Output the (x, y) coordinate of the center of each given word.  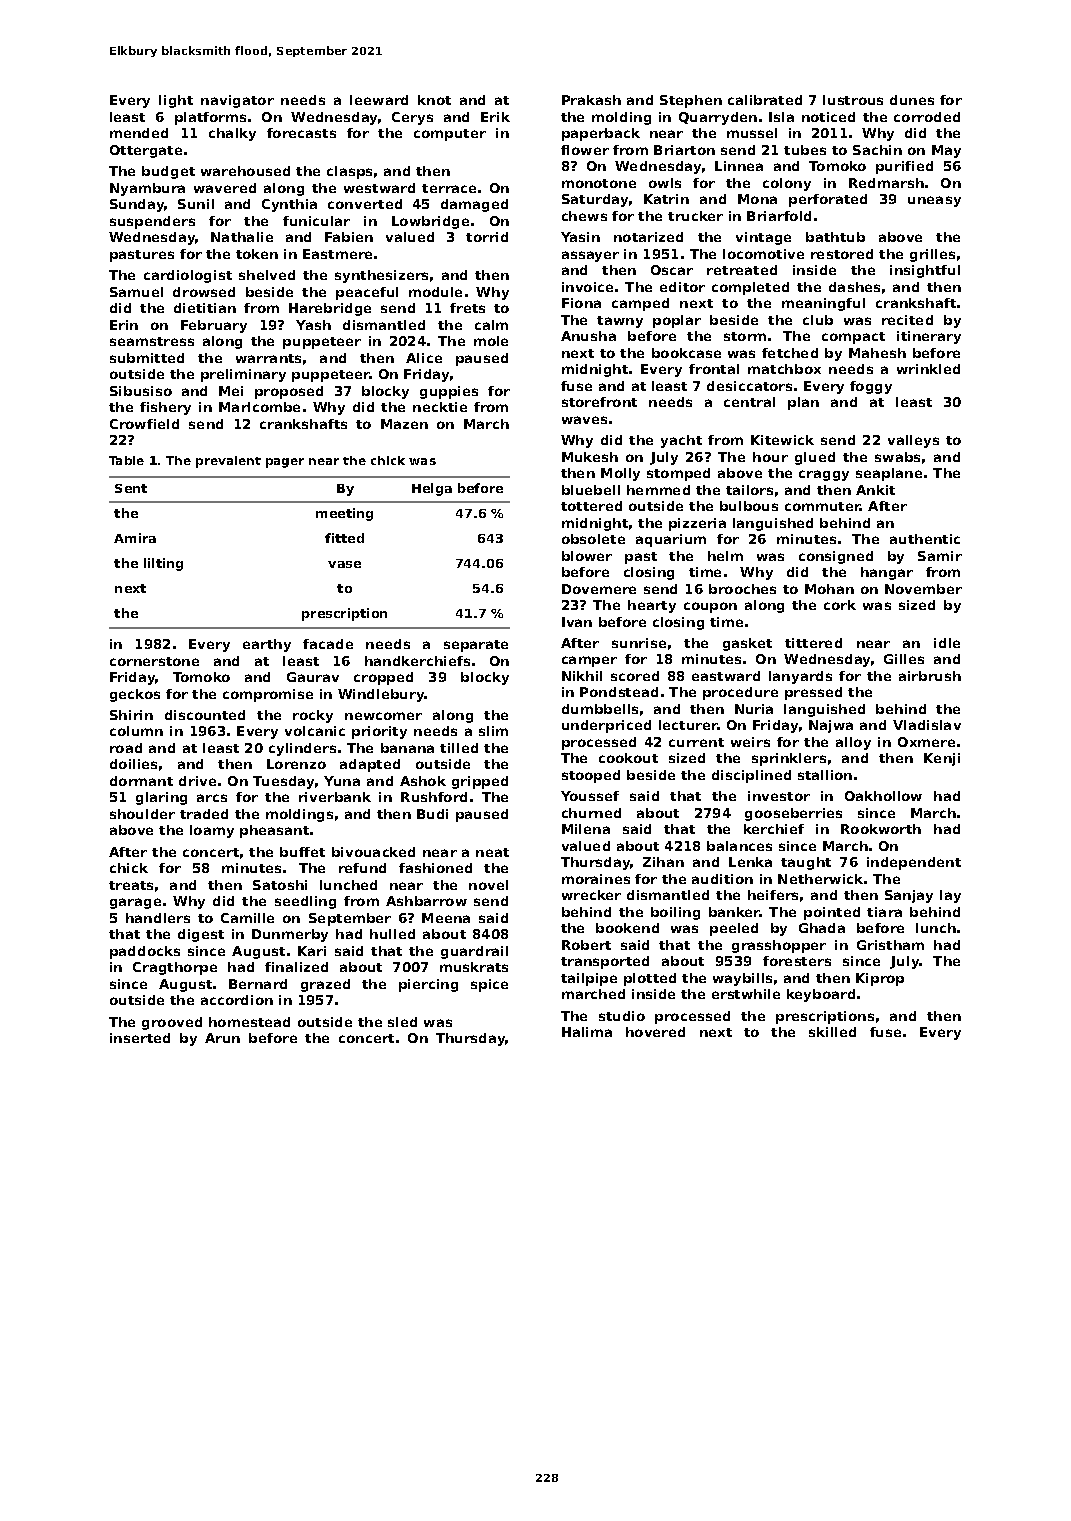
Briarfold (779, 216)
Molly (620, 474)
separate (476, 646)
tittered (813, 643)
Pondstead (619, 692)
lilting (163, 564)
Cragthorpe (175, 968)
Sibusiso (141, 391)
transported (605, 962)
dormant (141, 781)
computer (450, 135)
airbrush (930, 676)
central (749, 402)
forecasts (301, 133)
